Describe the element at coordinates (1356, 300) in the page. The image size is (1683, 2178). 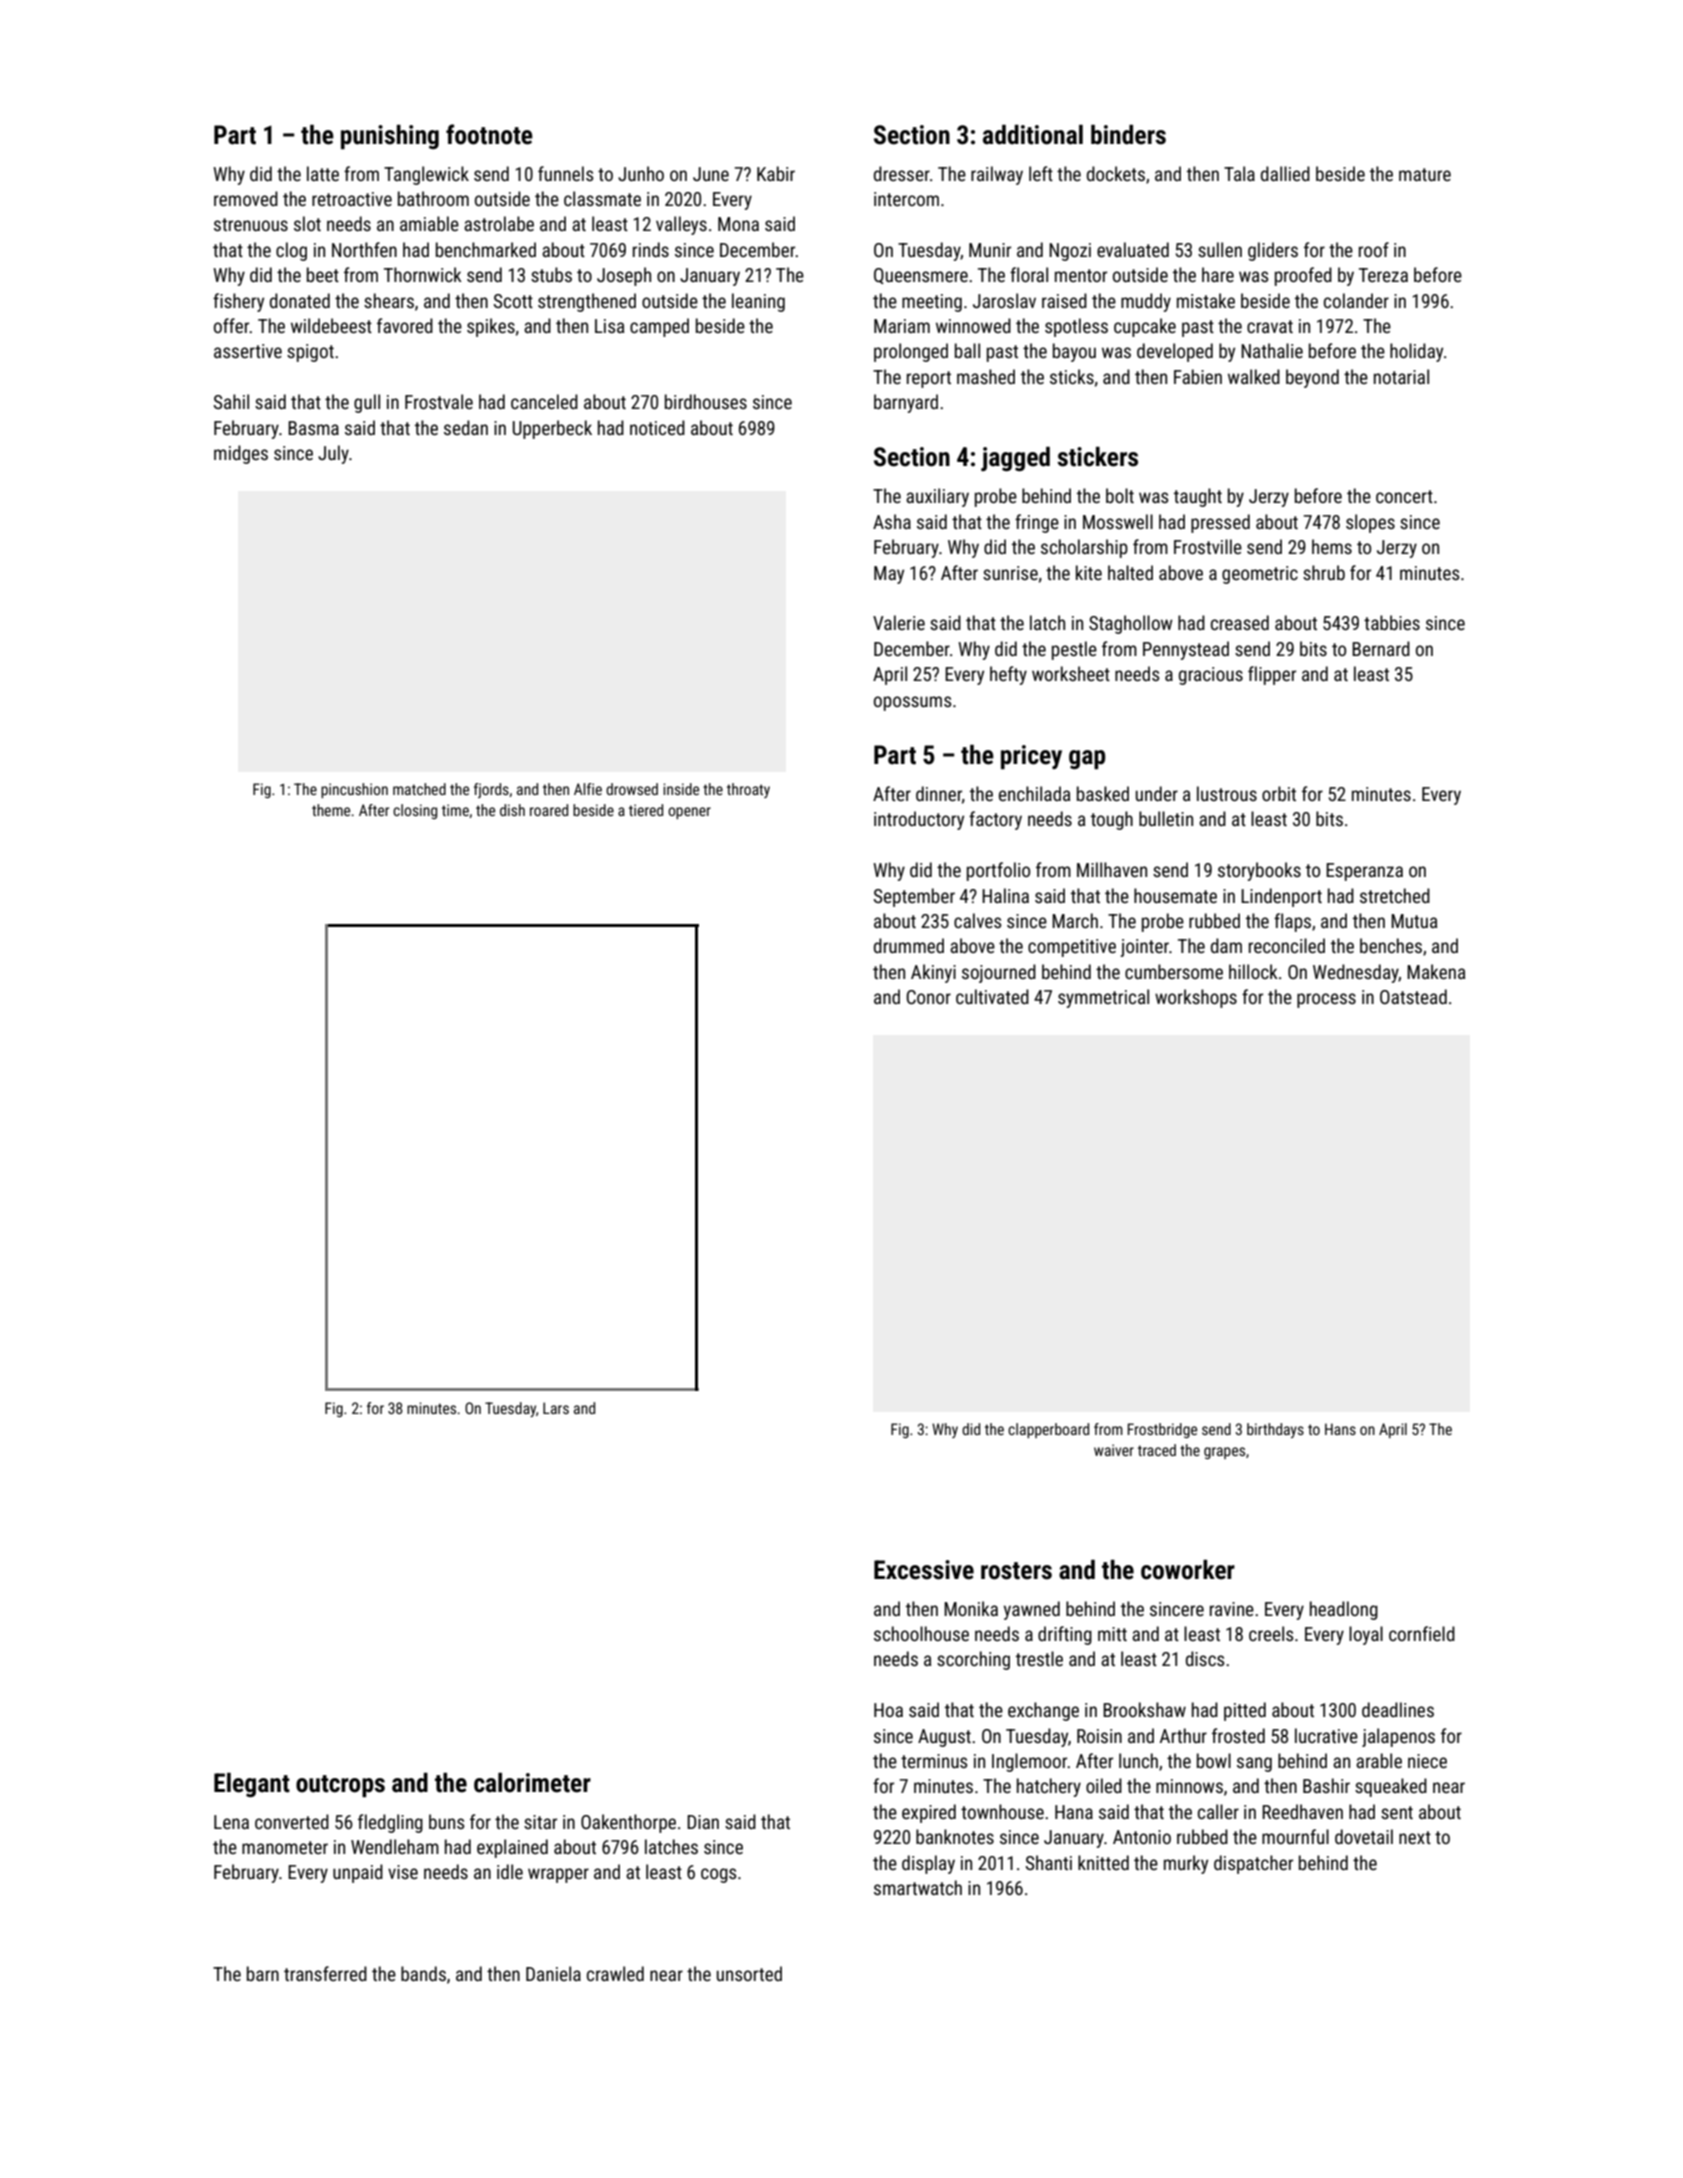
I see `colander` at that location.
